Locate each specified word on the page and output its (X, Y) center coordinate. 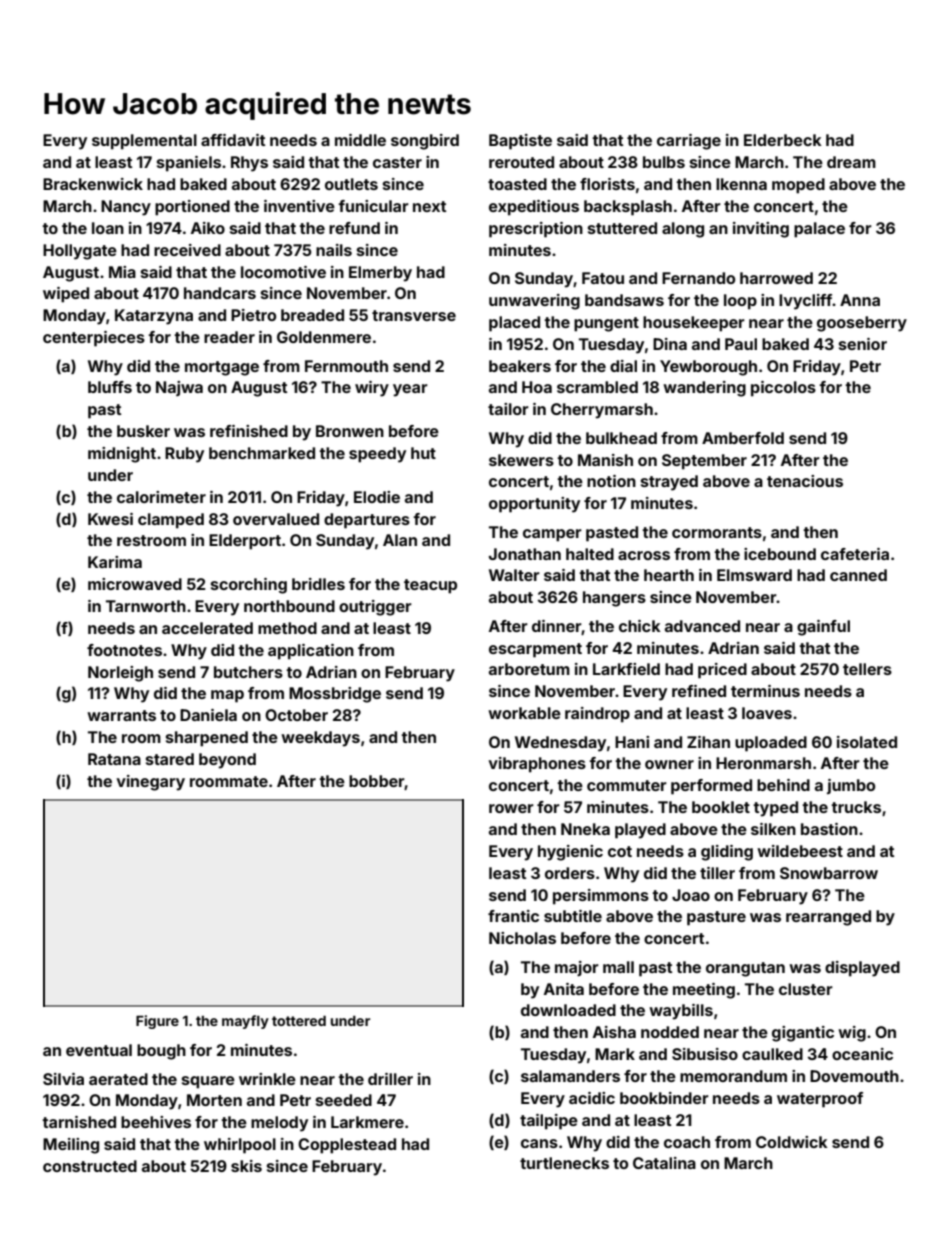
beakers (520, 366)
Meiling (71, 1146)
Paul (741, 344)
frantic (513, 916)
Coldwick (792, 1142)
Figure (157, 1022)
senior (863, 344)
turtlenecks (564, 1163)
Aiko (208, 228)
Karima (115, 562)
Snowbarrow (829, 873)
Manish (605, 460)
